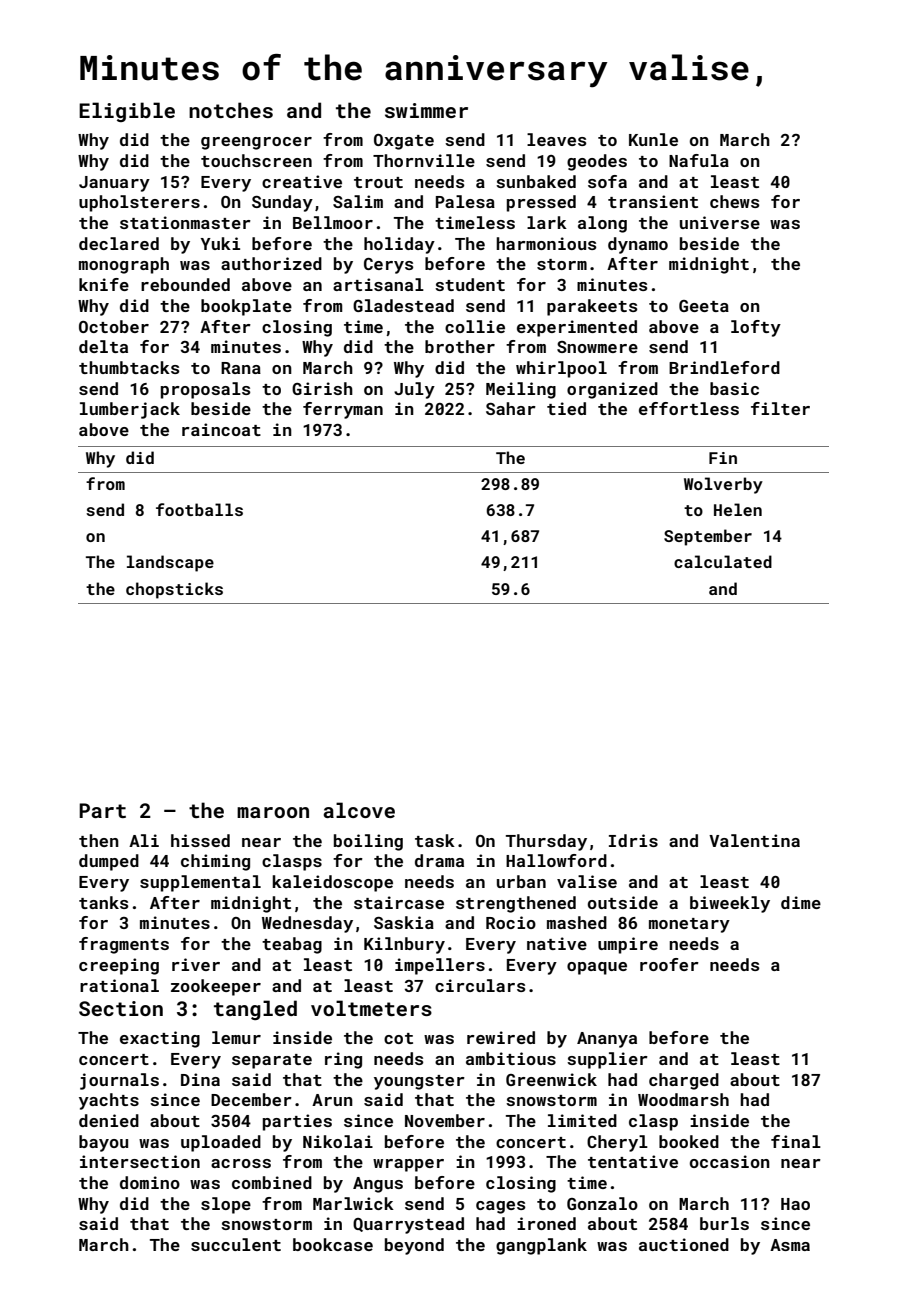  I want to click on January, so click(114, 184).
